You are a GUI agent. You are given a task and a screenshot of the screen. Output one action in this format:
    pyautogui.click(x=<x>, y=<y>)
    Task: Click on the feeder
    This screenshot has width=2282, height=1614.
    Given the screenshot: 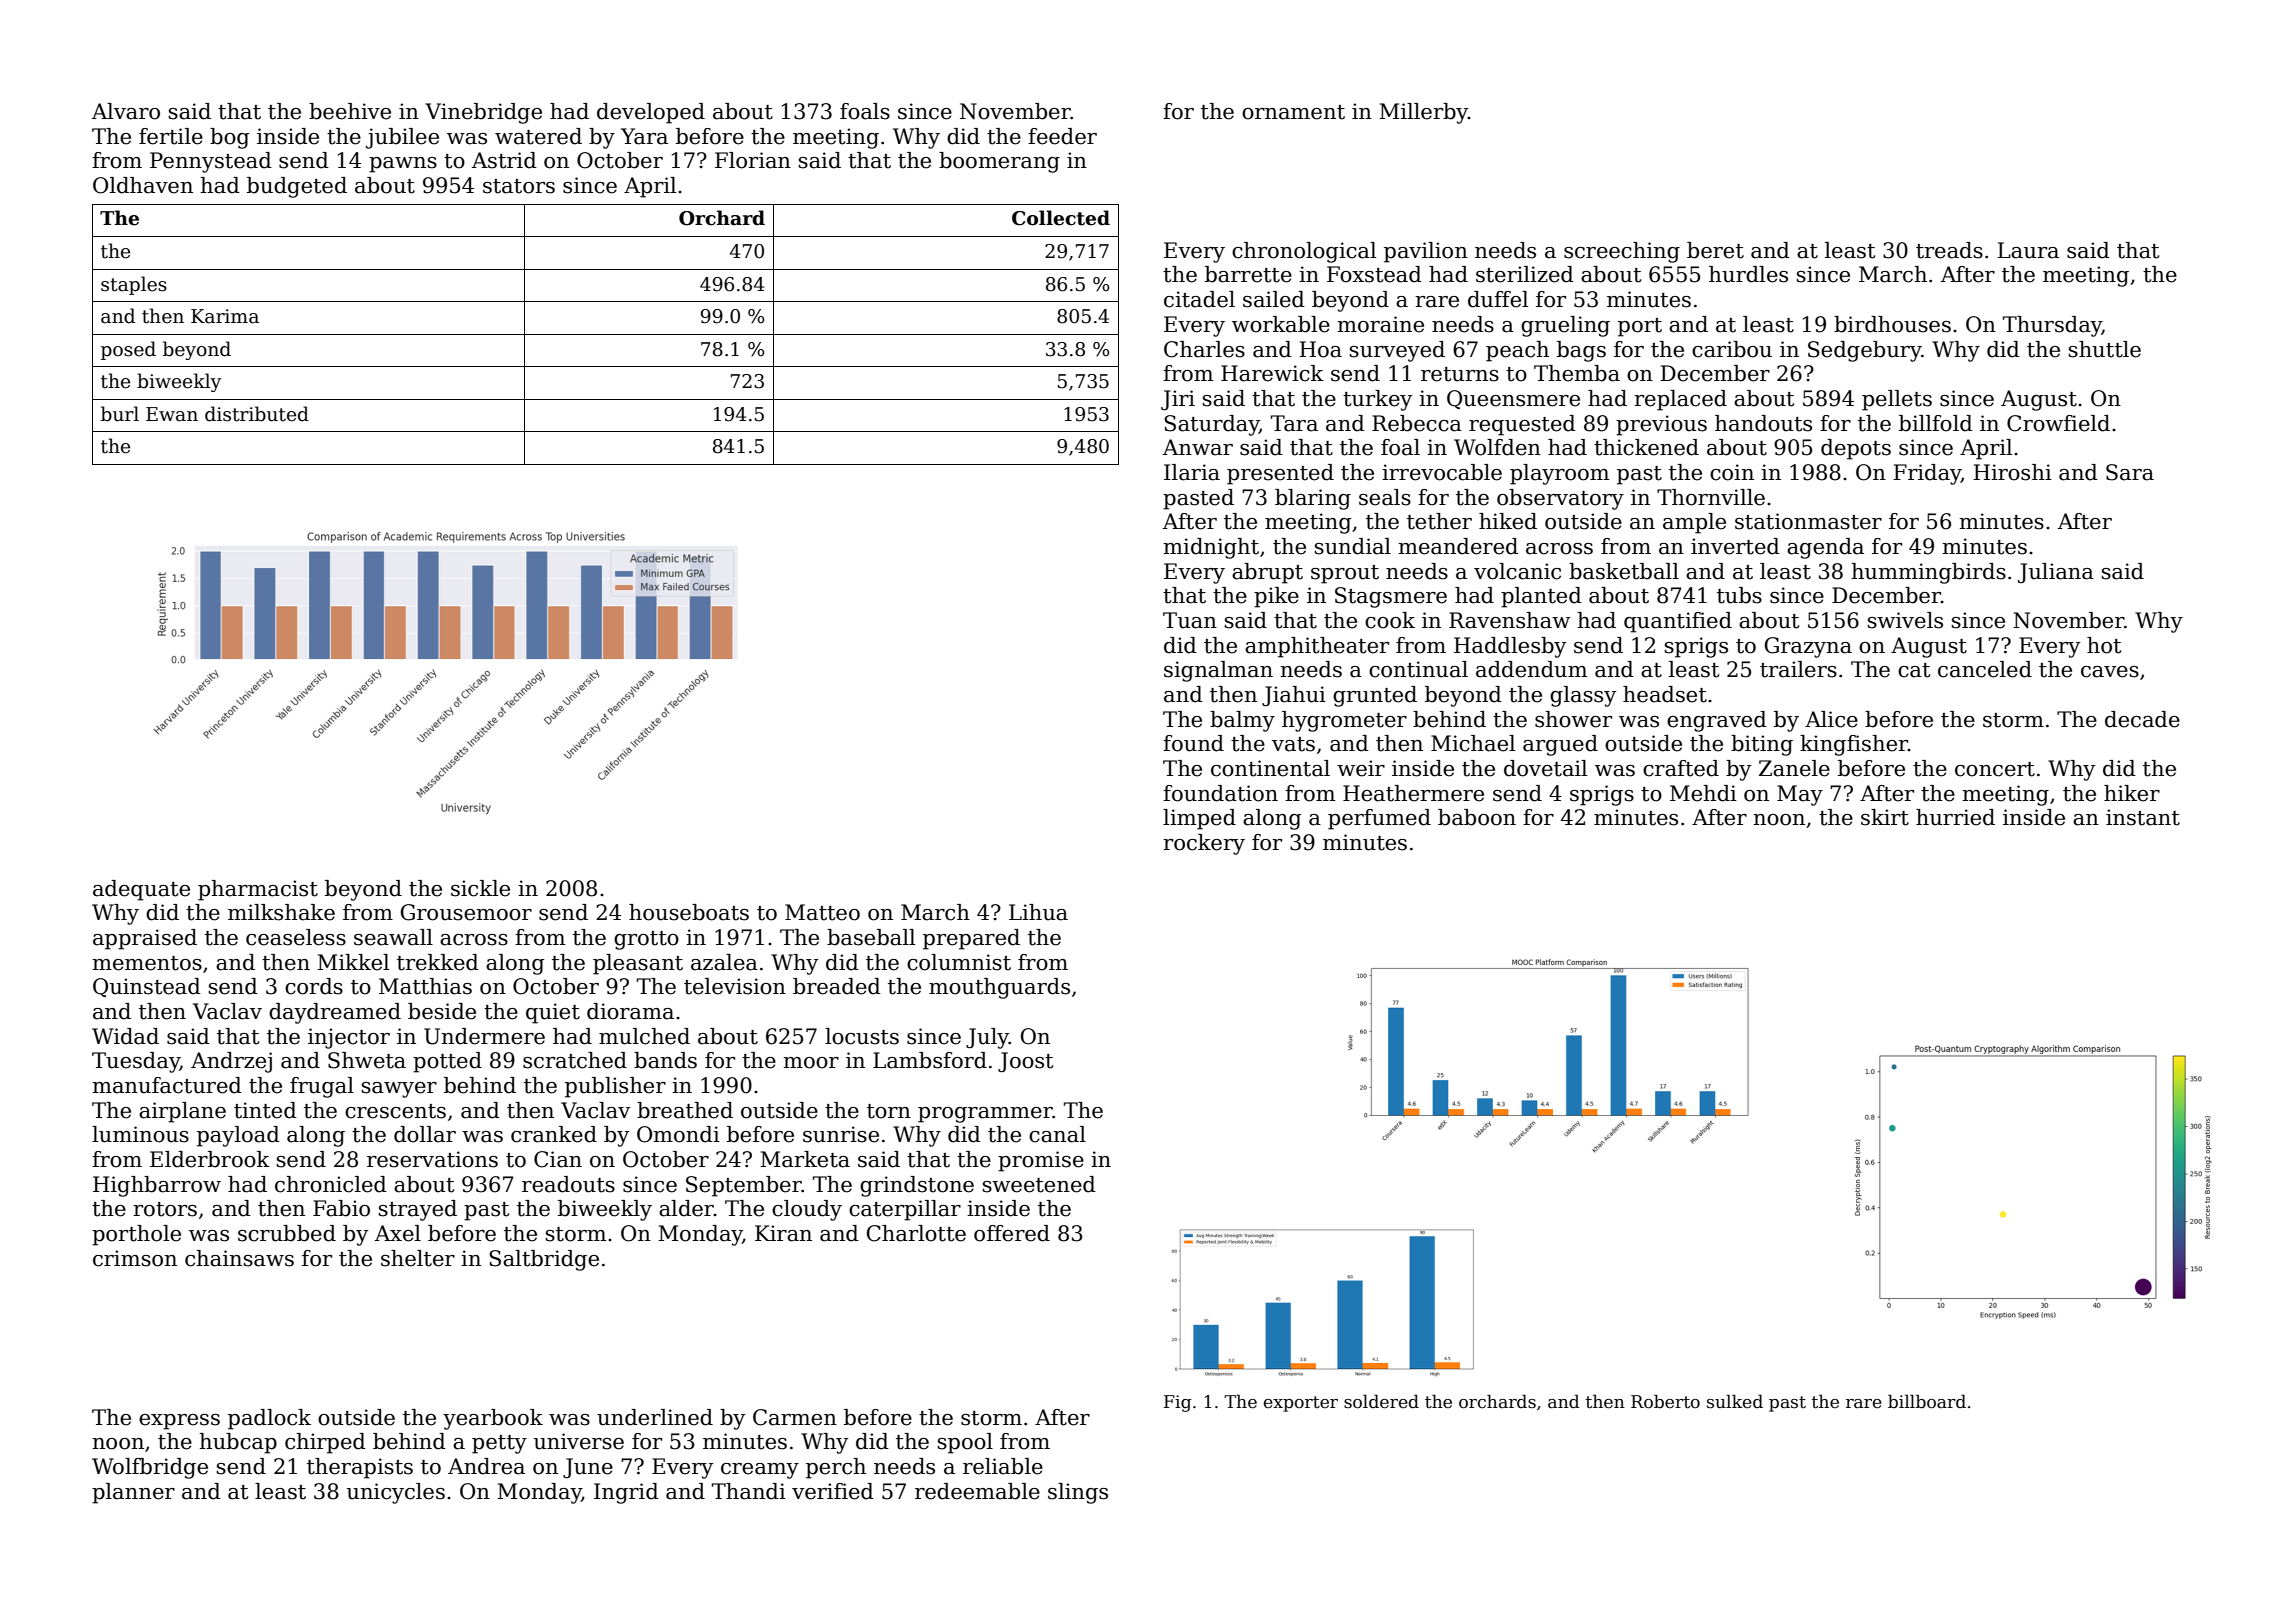 What is the action you would take?
    pyautogui.click(x=1062, y=136)
